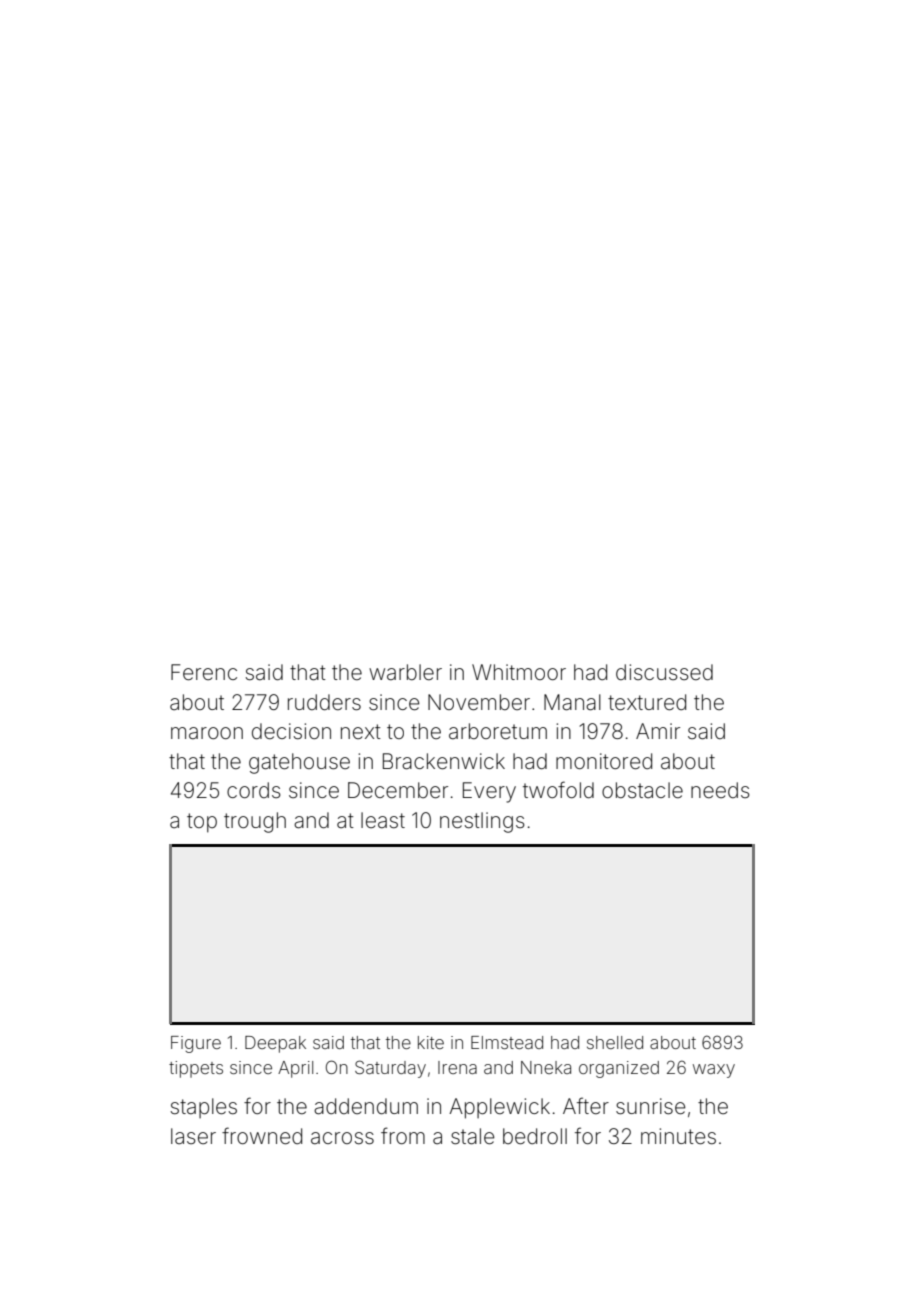  What do you see at coordinates (204, 672) in the screenshot?
I see `Ferenc` at bounding box center [204, 672].
